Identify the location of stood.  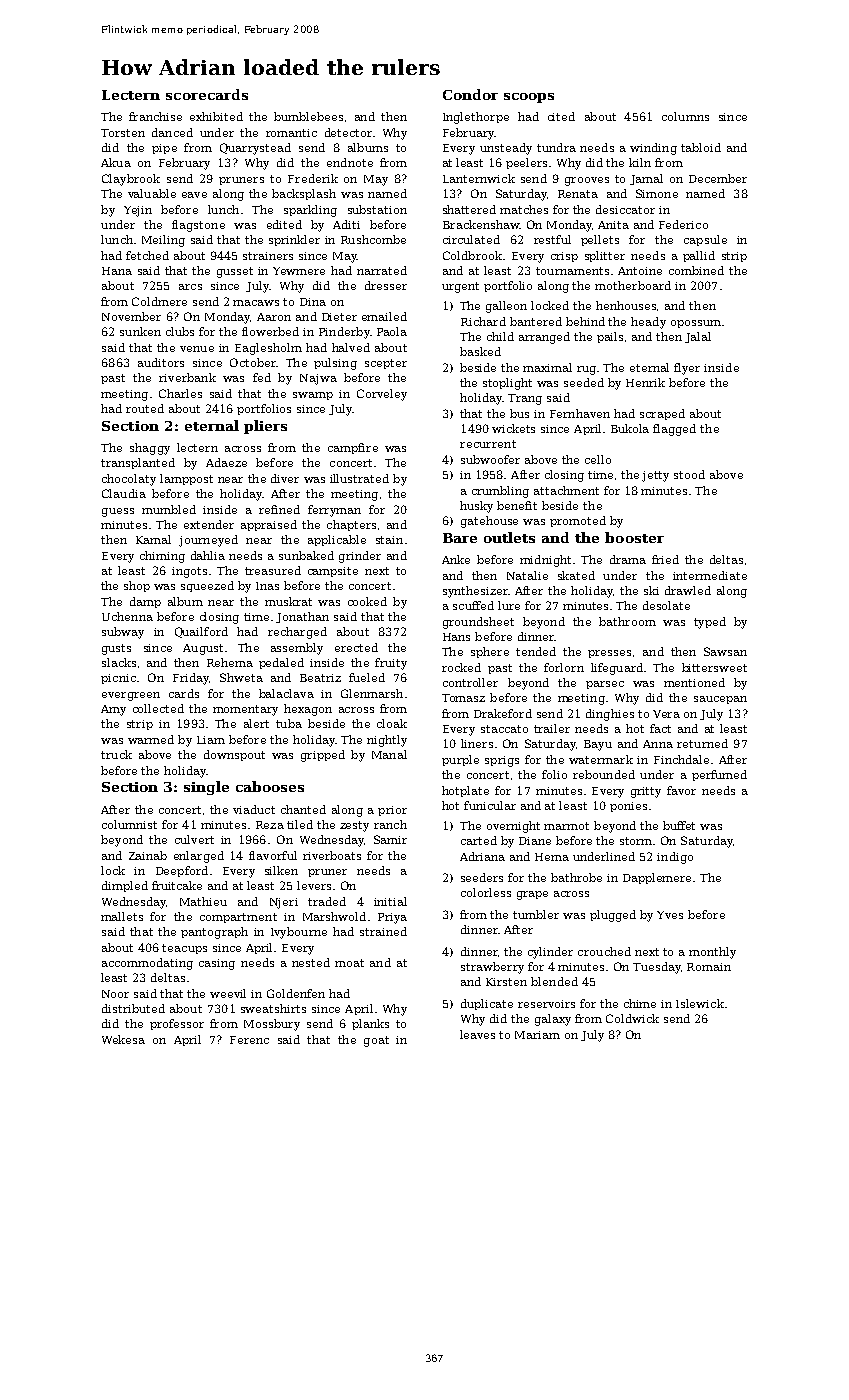
(689, 474).
